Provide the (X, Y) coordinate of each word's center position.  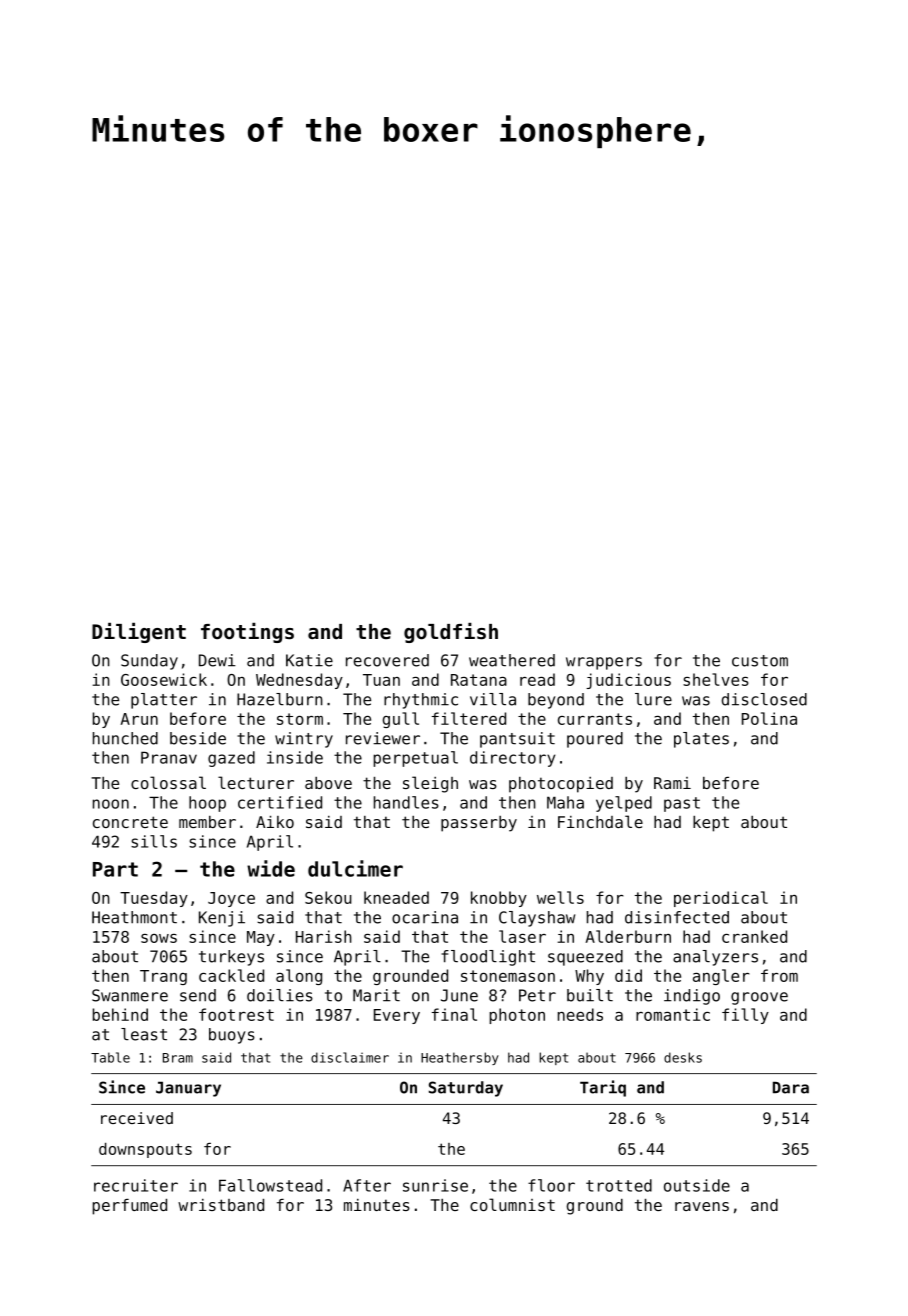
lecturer (256, 782)
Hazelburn (280, 699)
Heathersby (460, 1058)
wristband (221, 1205)
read (537, 679)
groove (759, 998)
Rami (672, 783)
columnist (512, 1204)
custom (760, 661)
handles (406, 802)
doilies (280, 995)
